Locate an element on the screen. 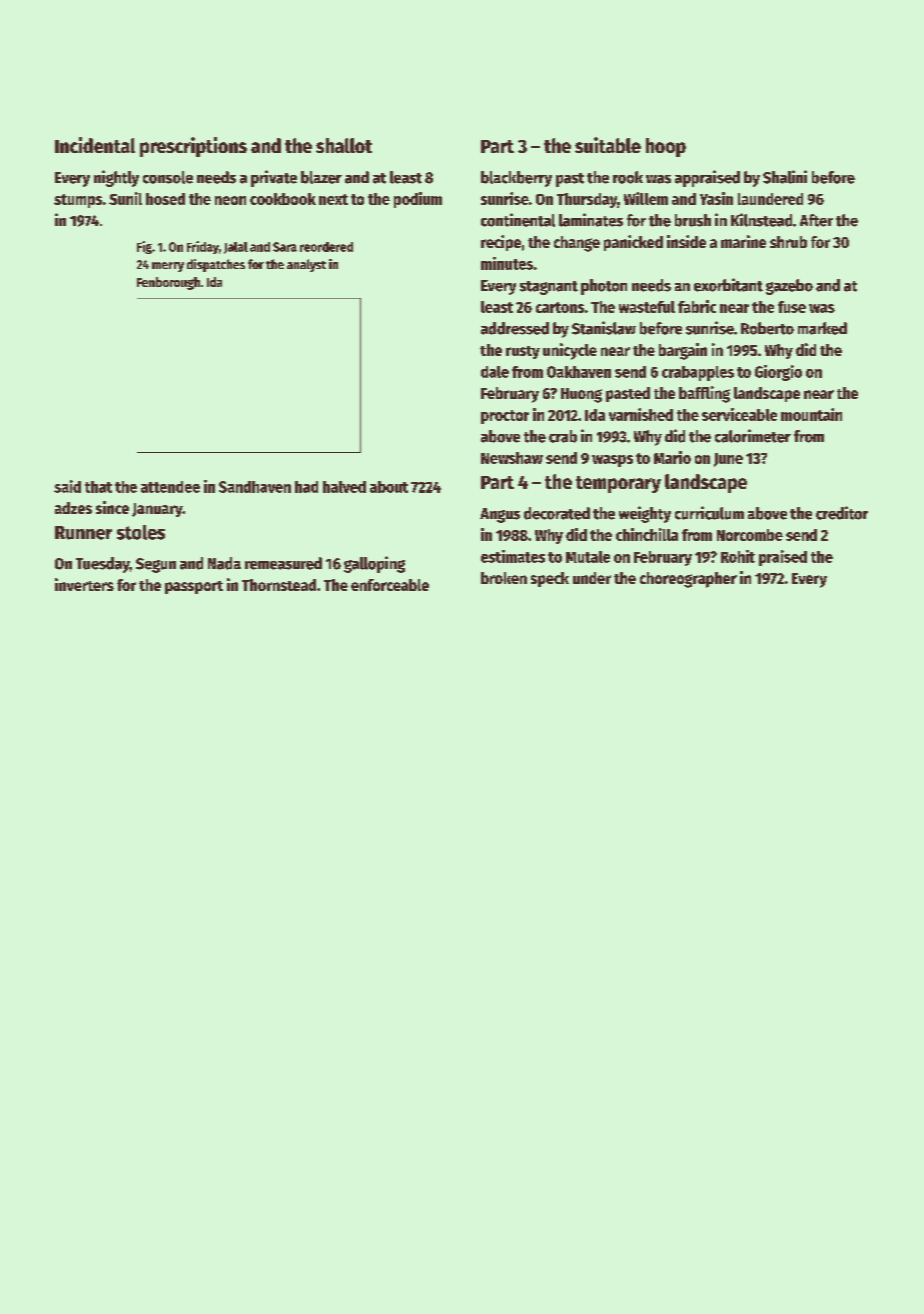  inverters is located at coordinates (84, 584).
